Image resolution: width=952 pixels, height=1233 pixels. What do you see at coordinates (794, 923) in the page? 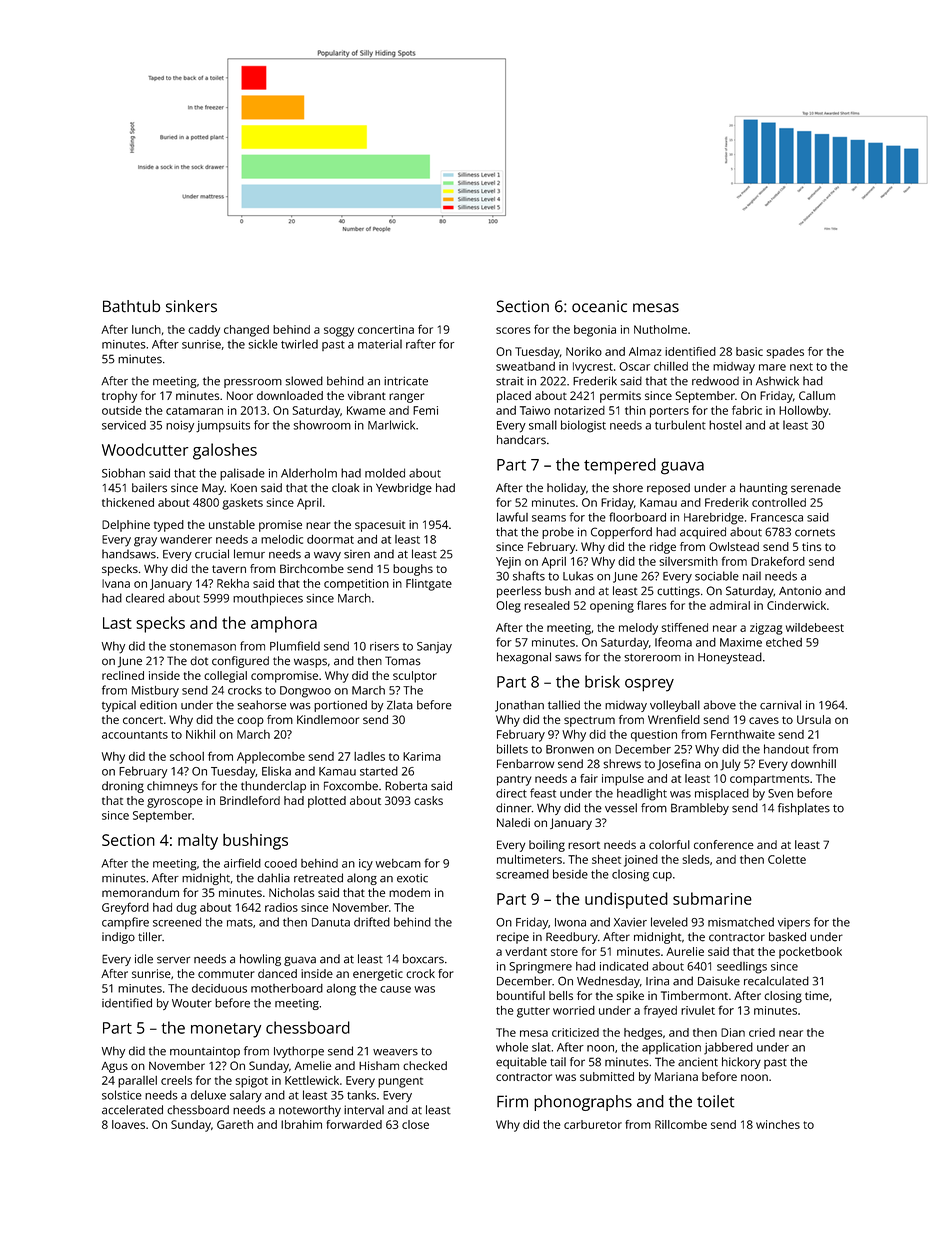
I see `vipers` at bounding box center [794, 923].
